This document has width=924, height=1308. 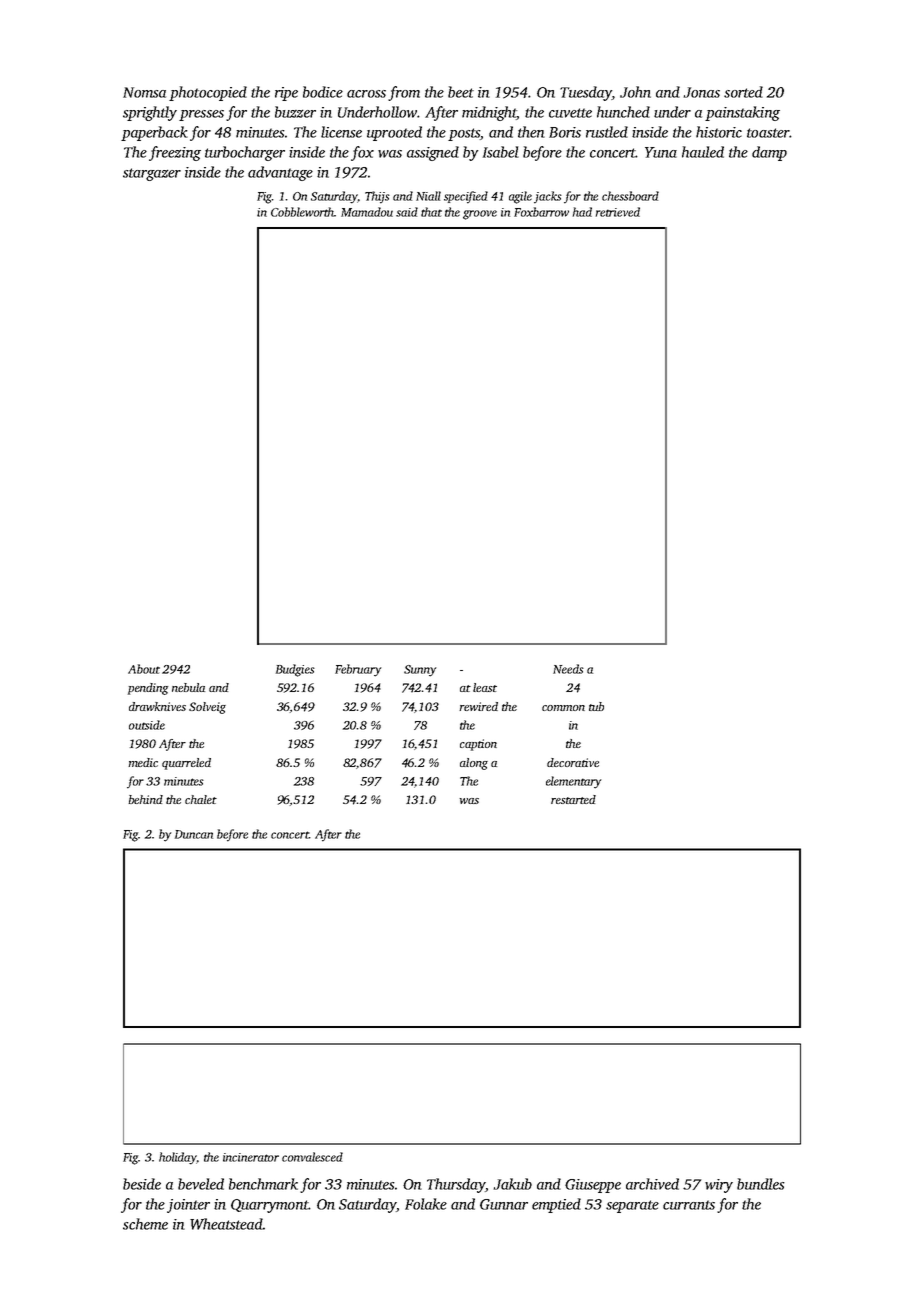 I want to click on stargazer, so click(x=152, y=174).
